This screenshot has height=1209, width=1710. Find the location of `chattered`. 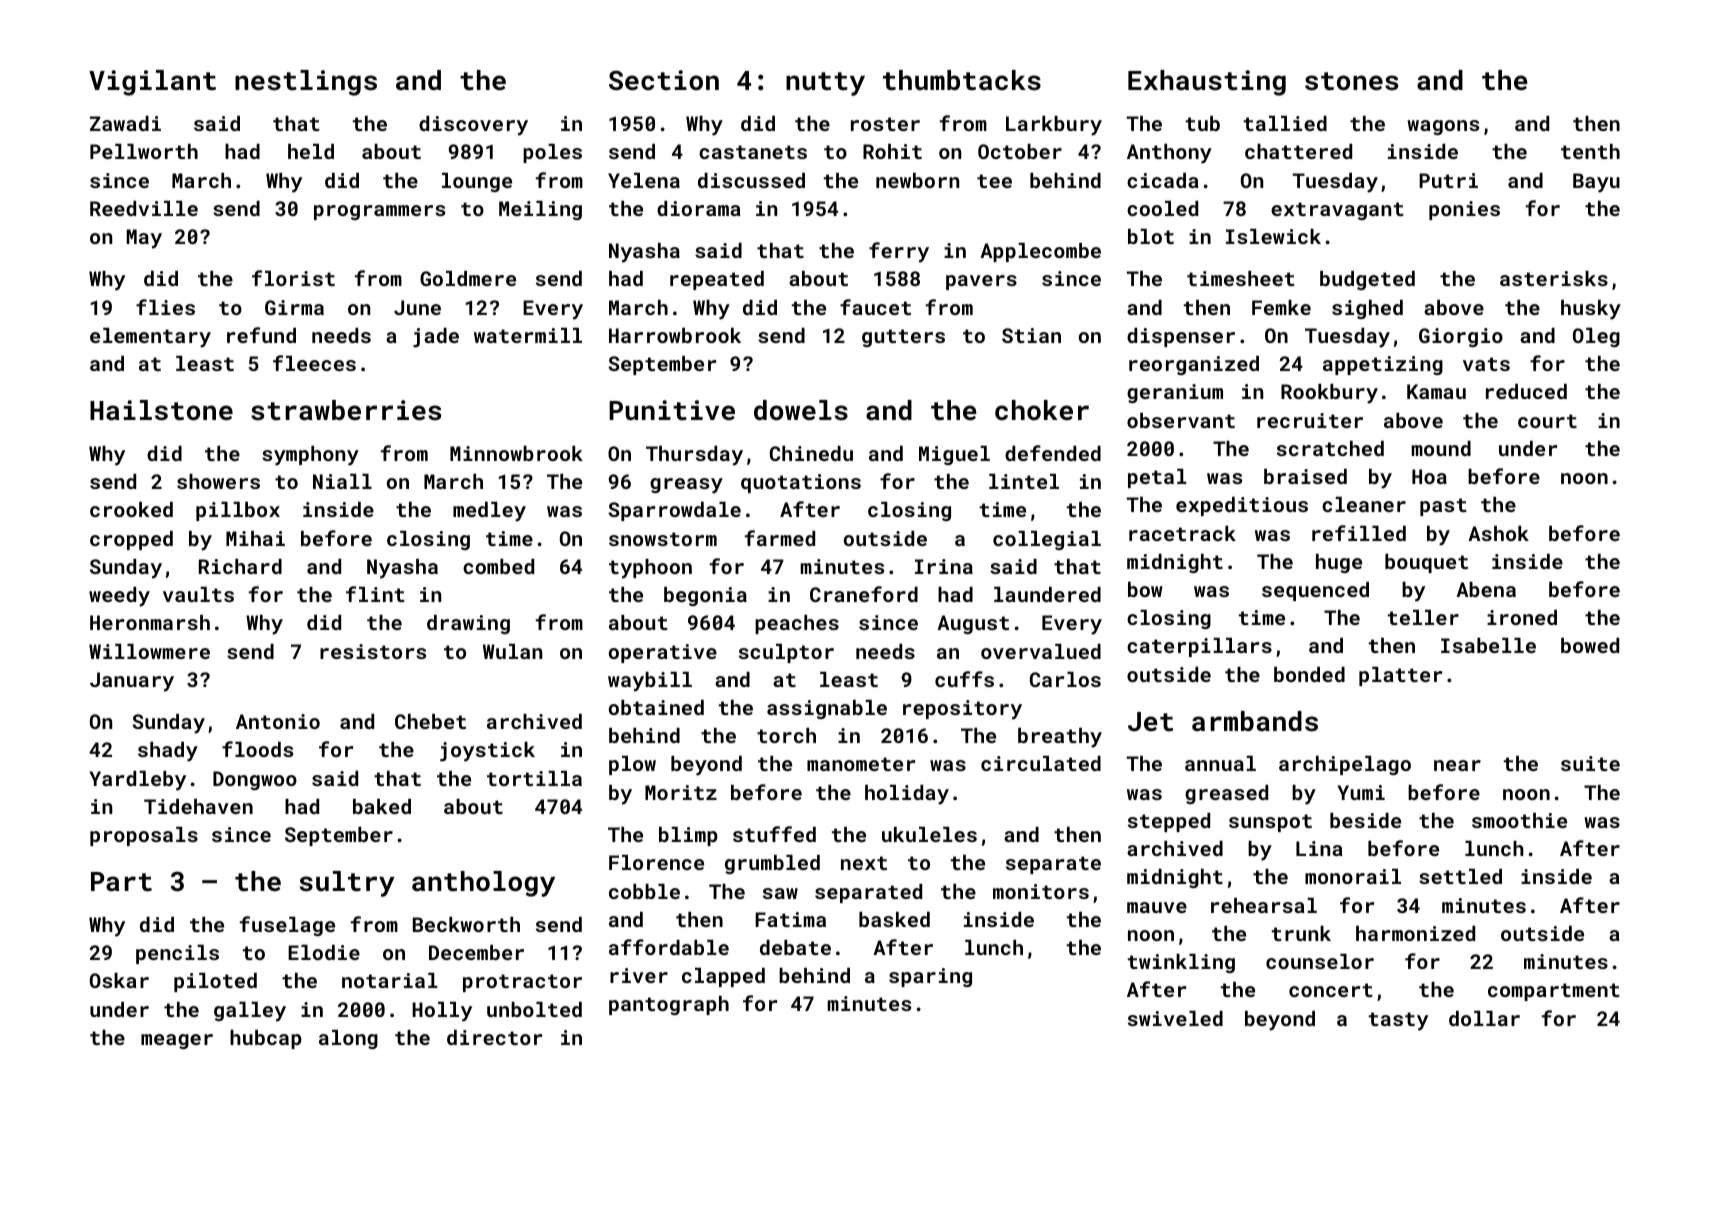

chattered is located at coordinates (1298, 151).
